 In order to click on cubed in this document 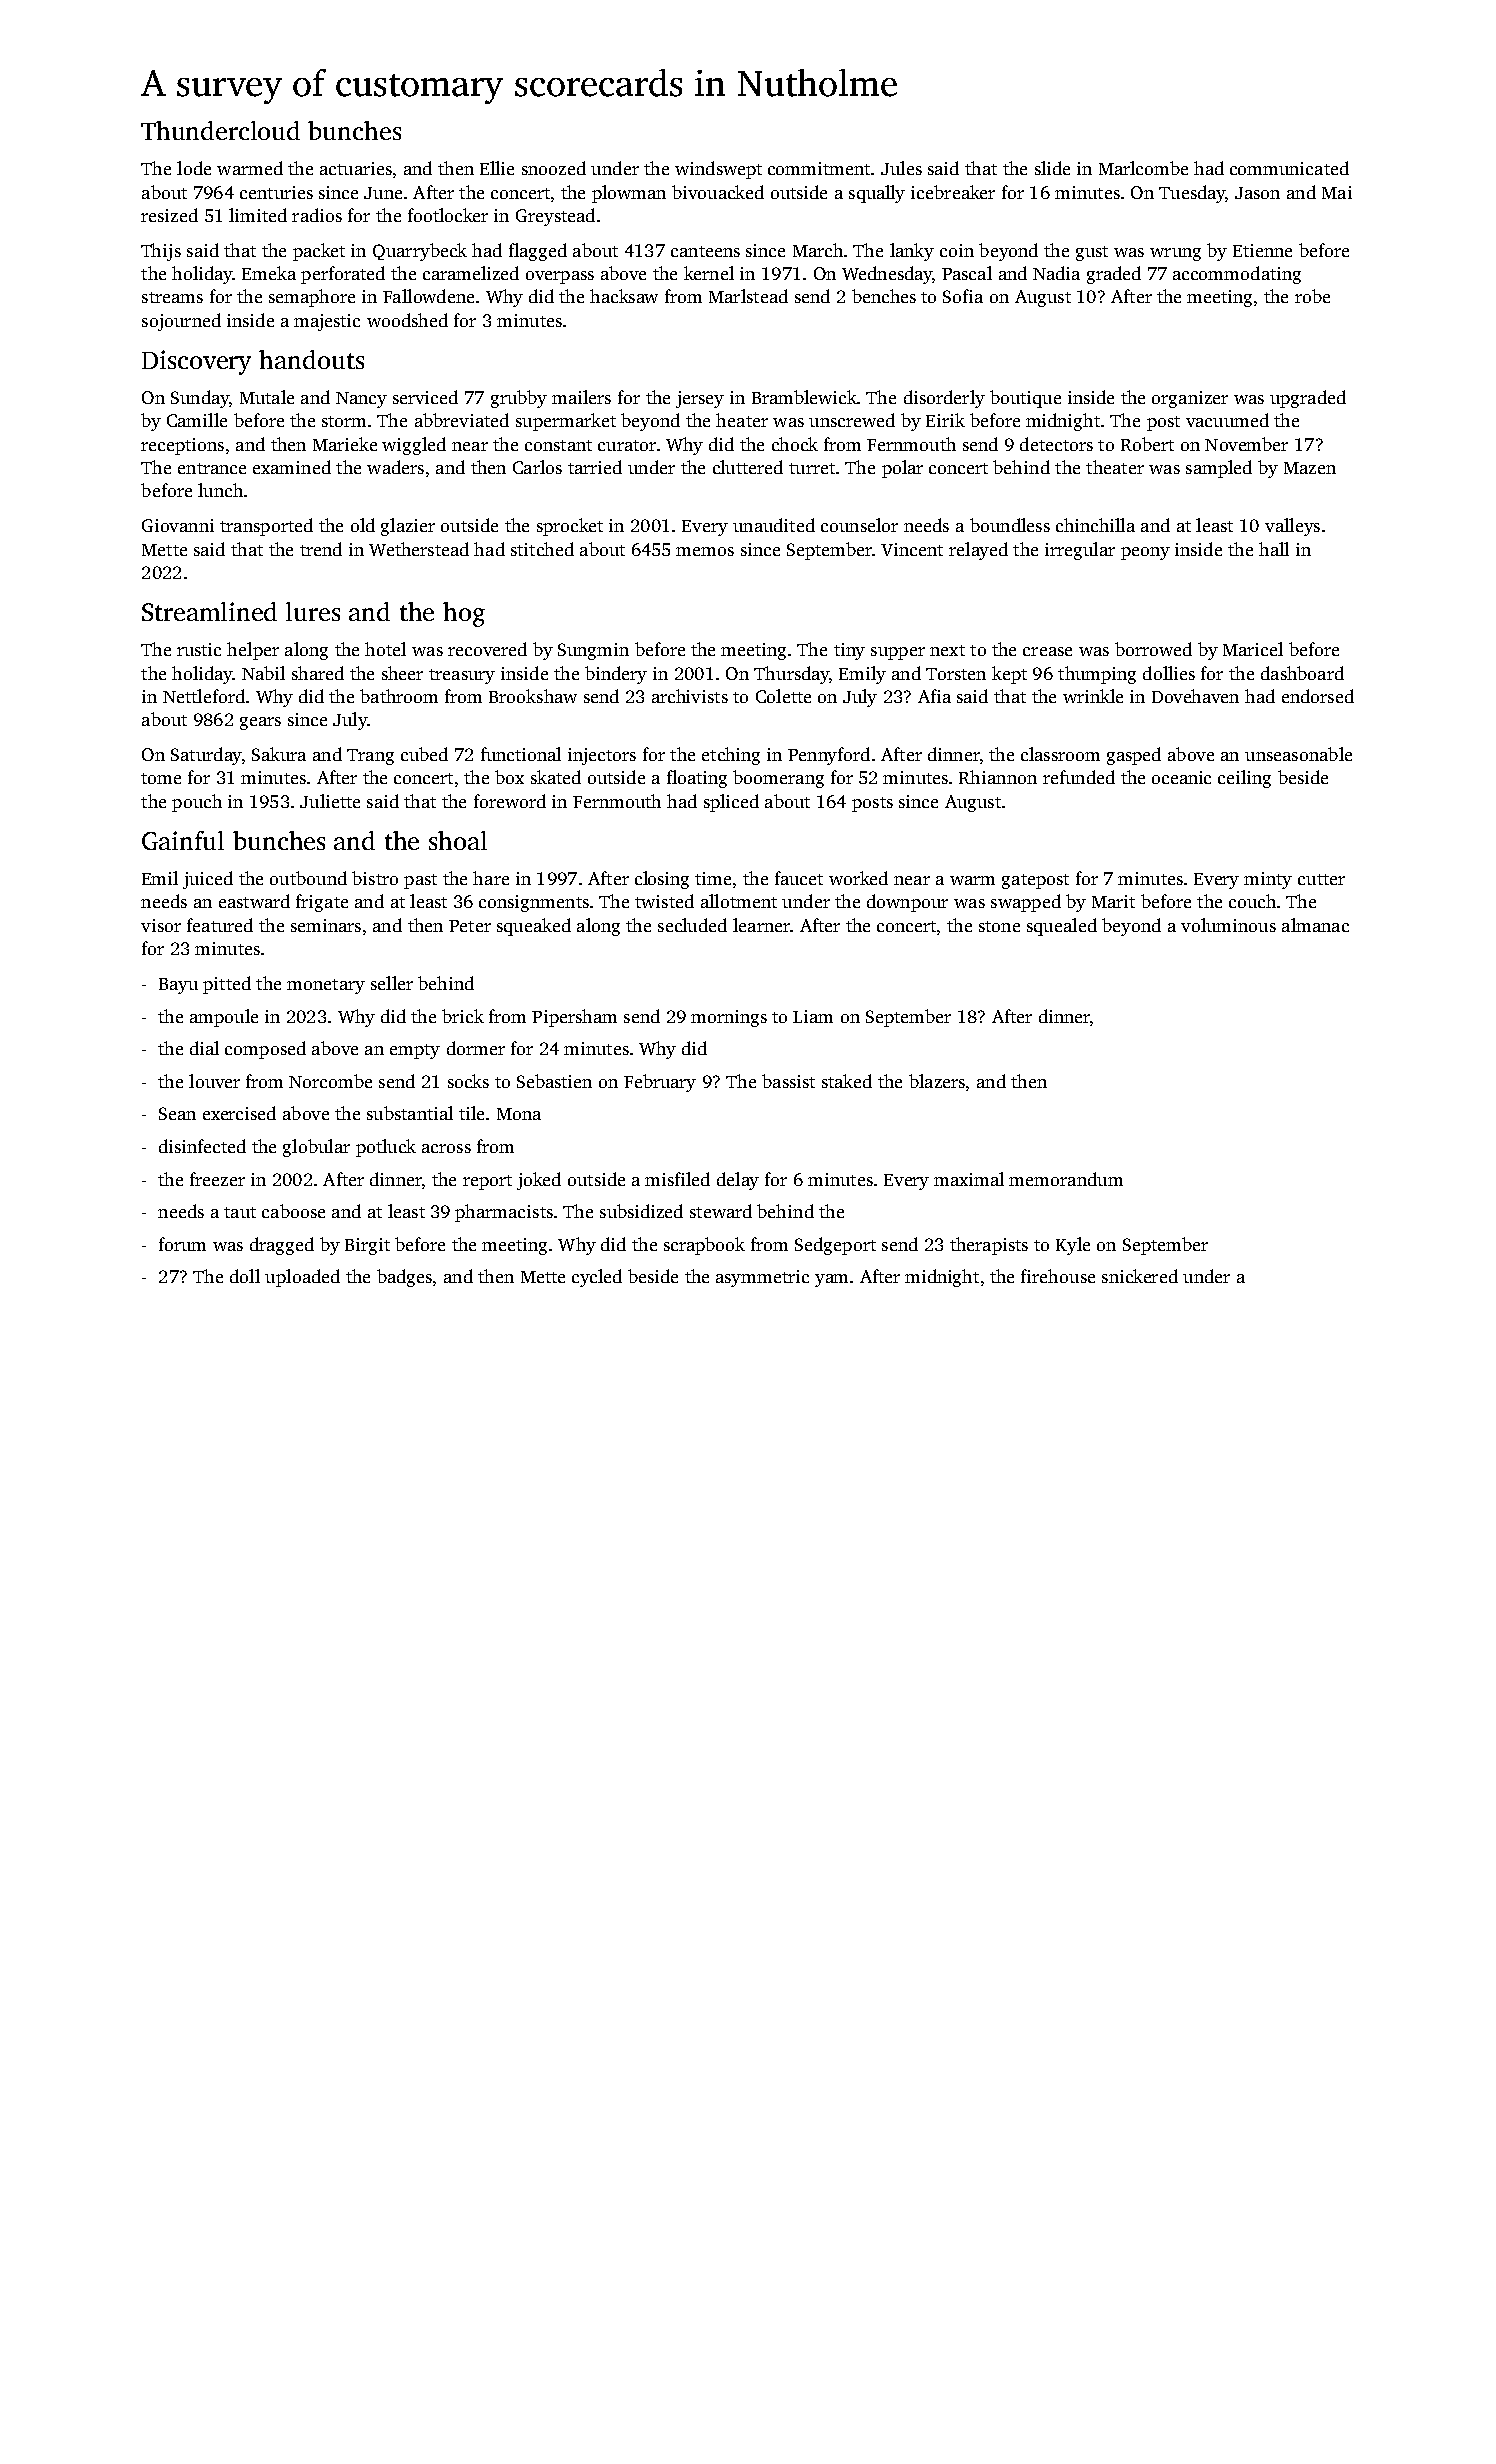, I will do `click(424, 754)`.
